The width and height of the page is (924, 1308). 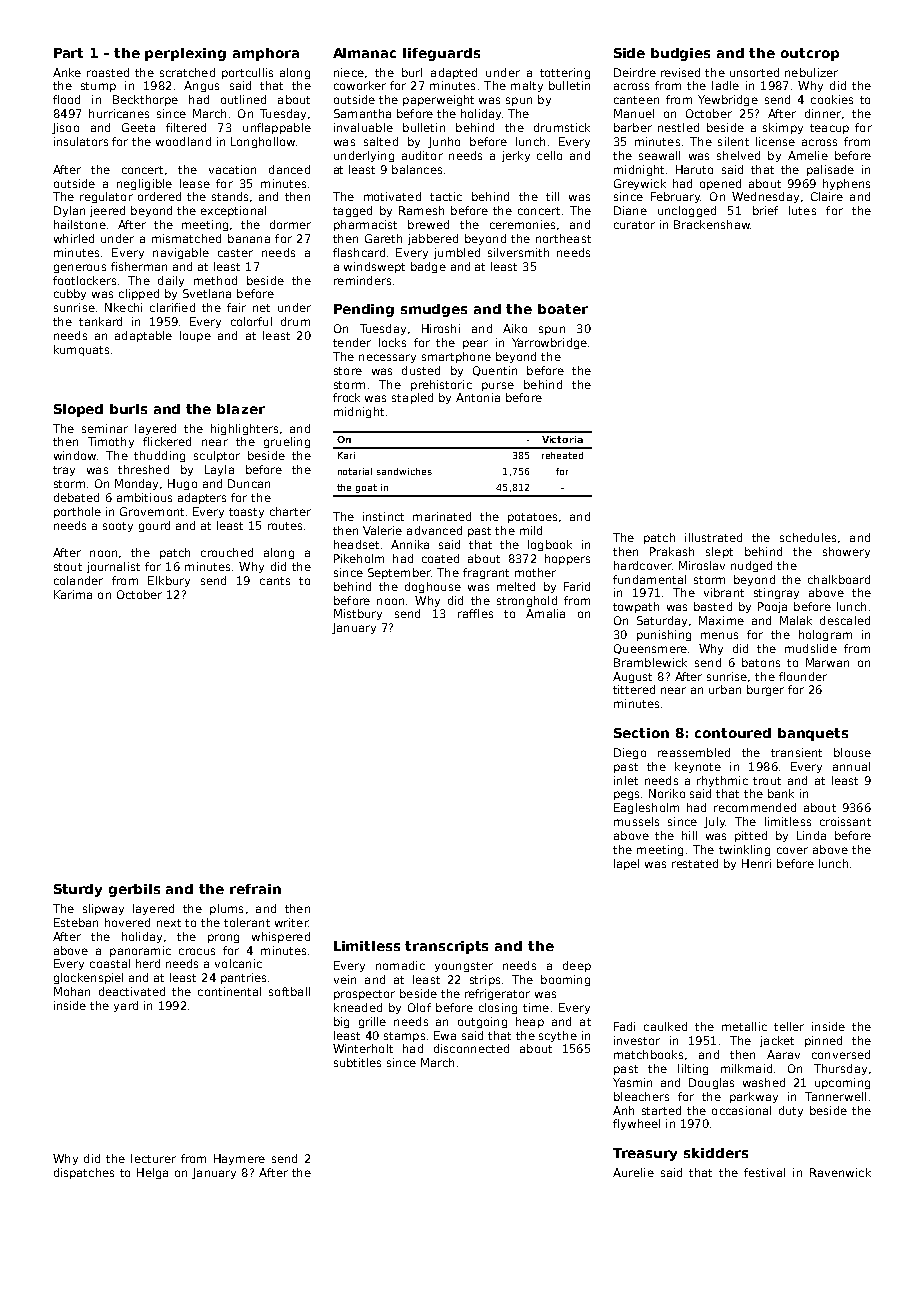 What do you see at coordinates (374, 267) in the page?
I see `windswept` at bounding box center [374, 267].
